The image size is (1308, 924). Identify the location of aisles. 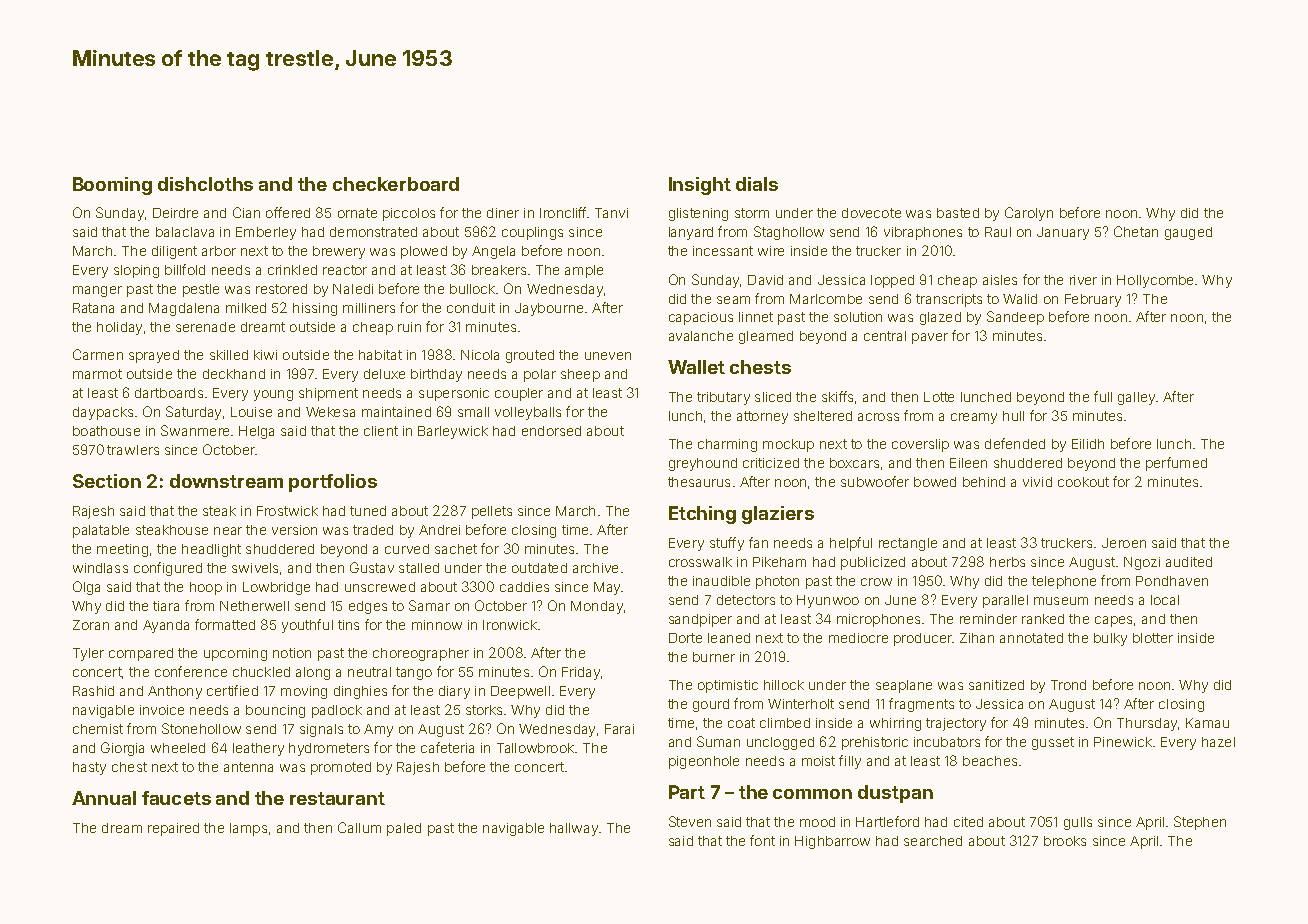
(1000, 280).
